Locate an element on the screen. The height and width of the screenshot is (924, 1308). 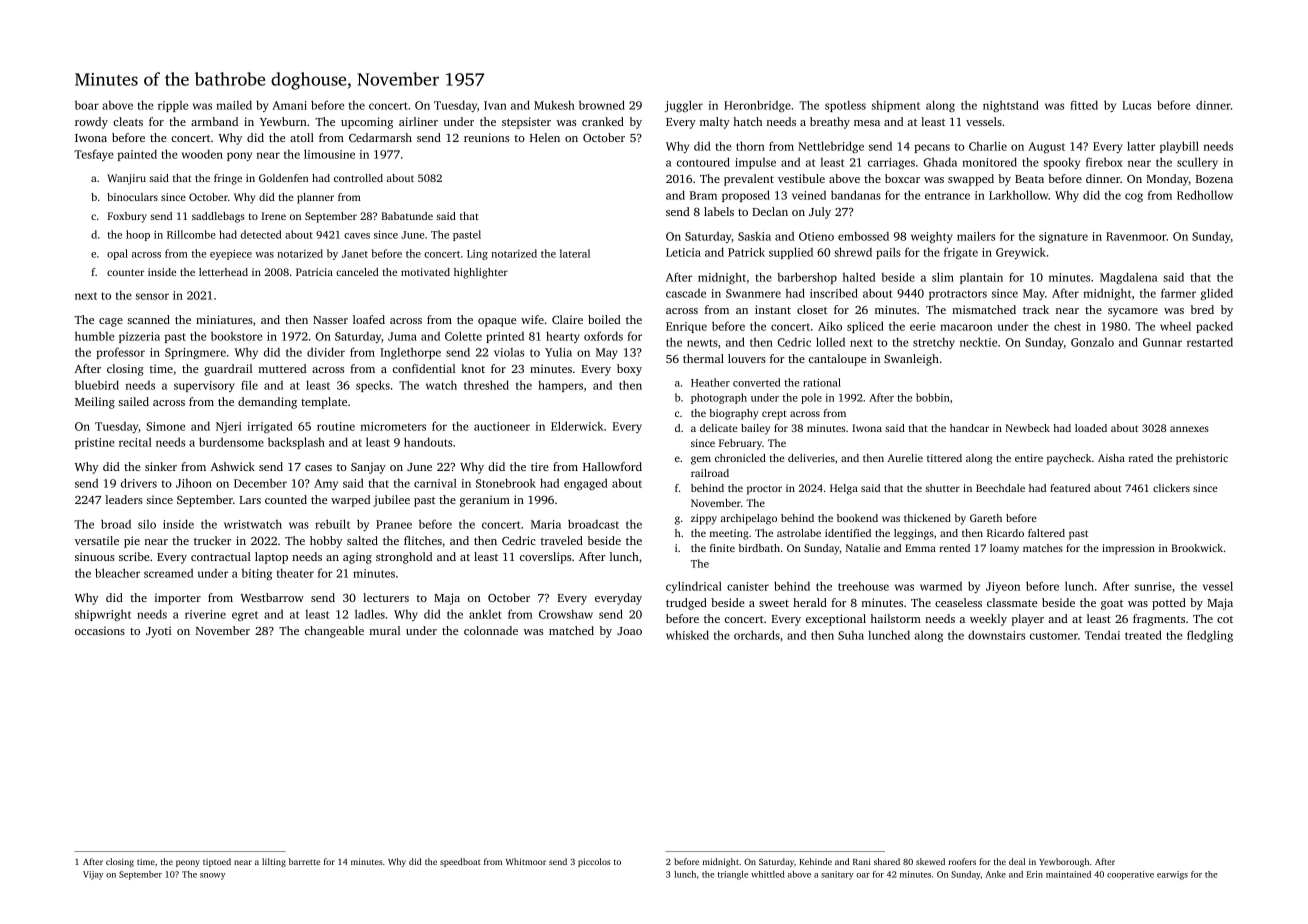
zippy is located at coordinates (704, 519).
